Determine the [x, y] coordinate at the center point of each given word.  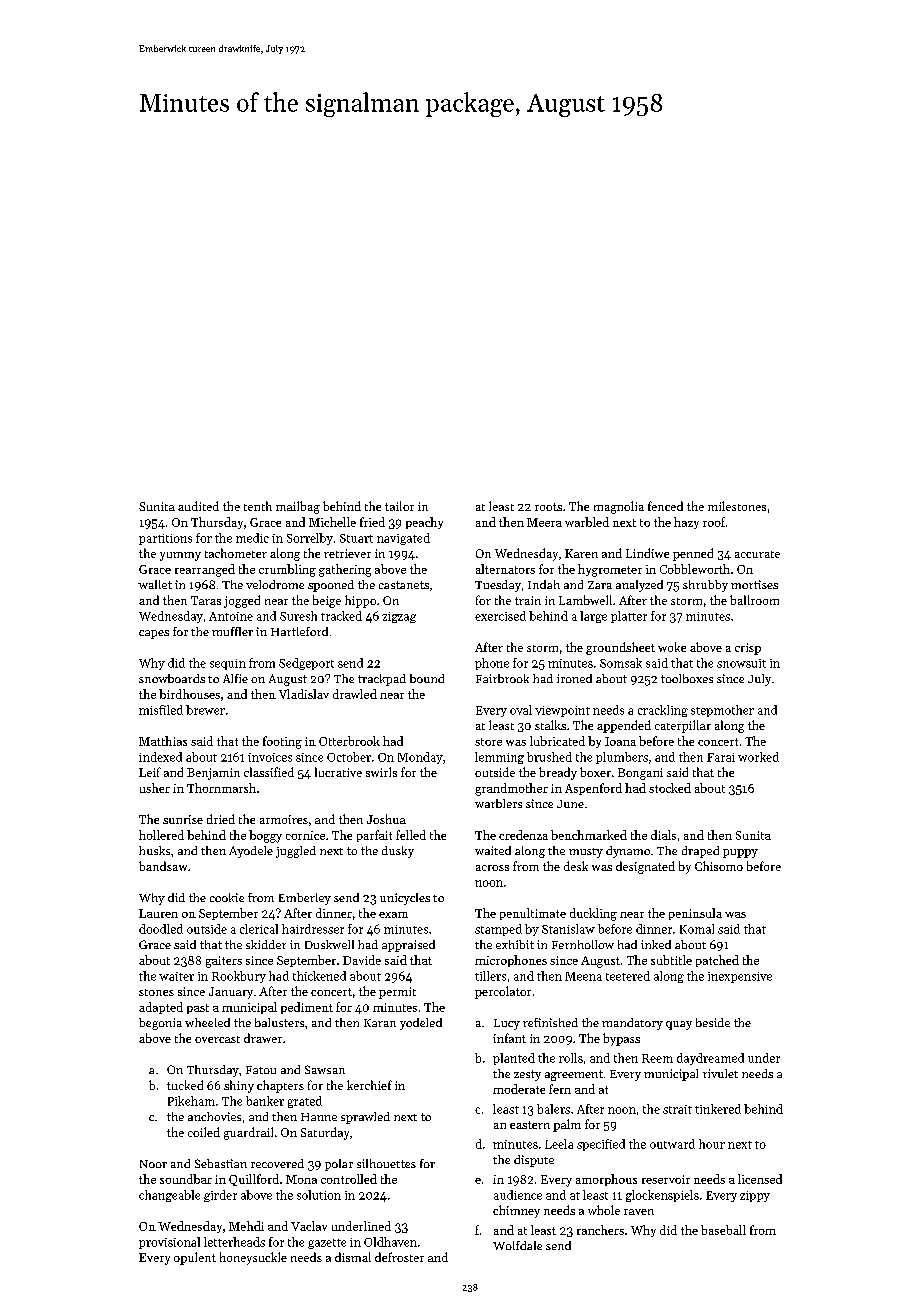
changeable [169, 1196]
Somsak [621, 663]
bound [427, 678]
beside [713, 1022]
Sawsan [325, 1069]
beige [327, 601]
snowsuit [741, 663]
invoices [270, 757]
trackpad [382, 680]
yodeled [421, 1024]
